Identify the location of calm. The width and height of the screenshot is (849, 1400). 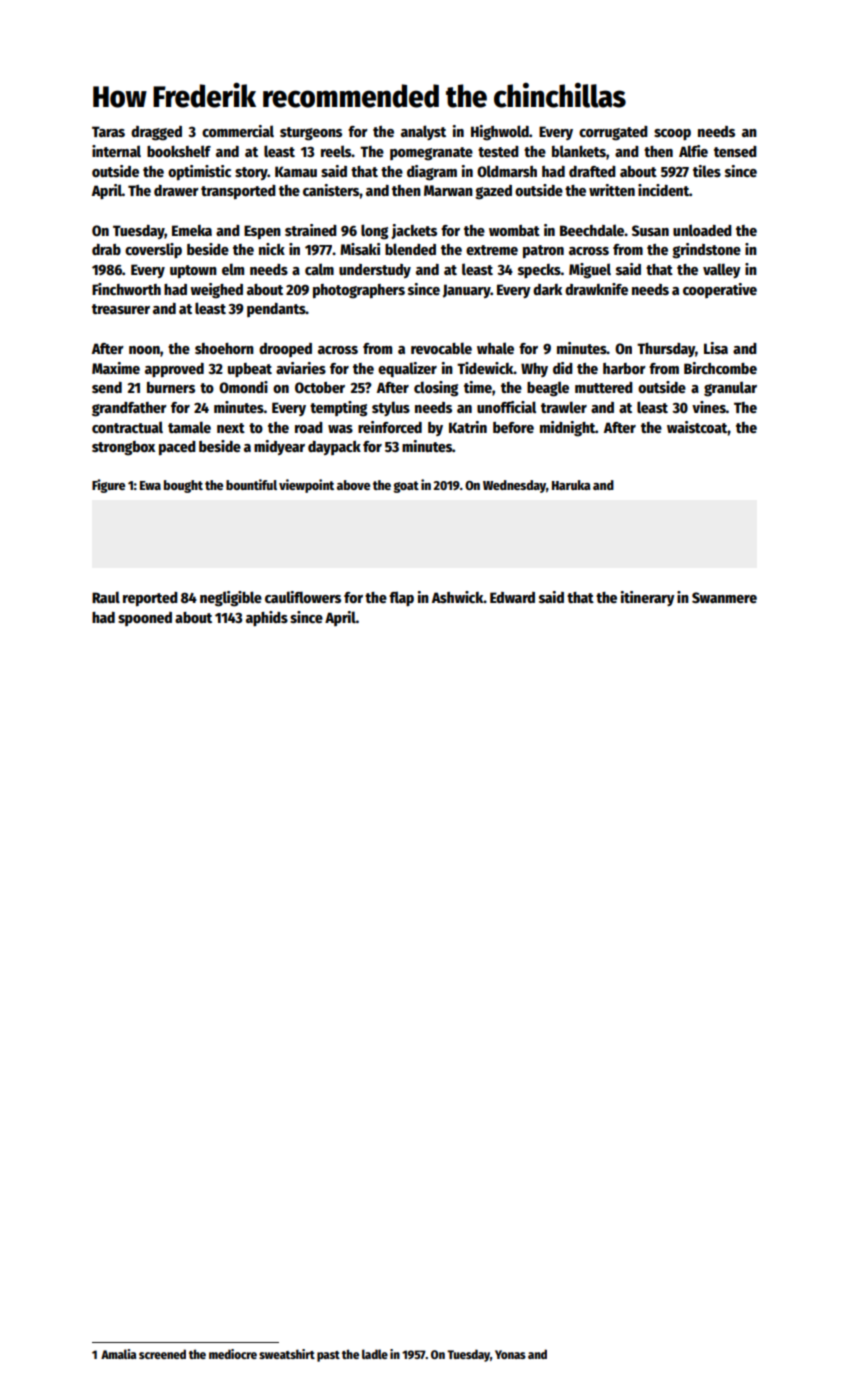
(319, 269).
